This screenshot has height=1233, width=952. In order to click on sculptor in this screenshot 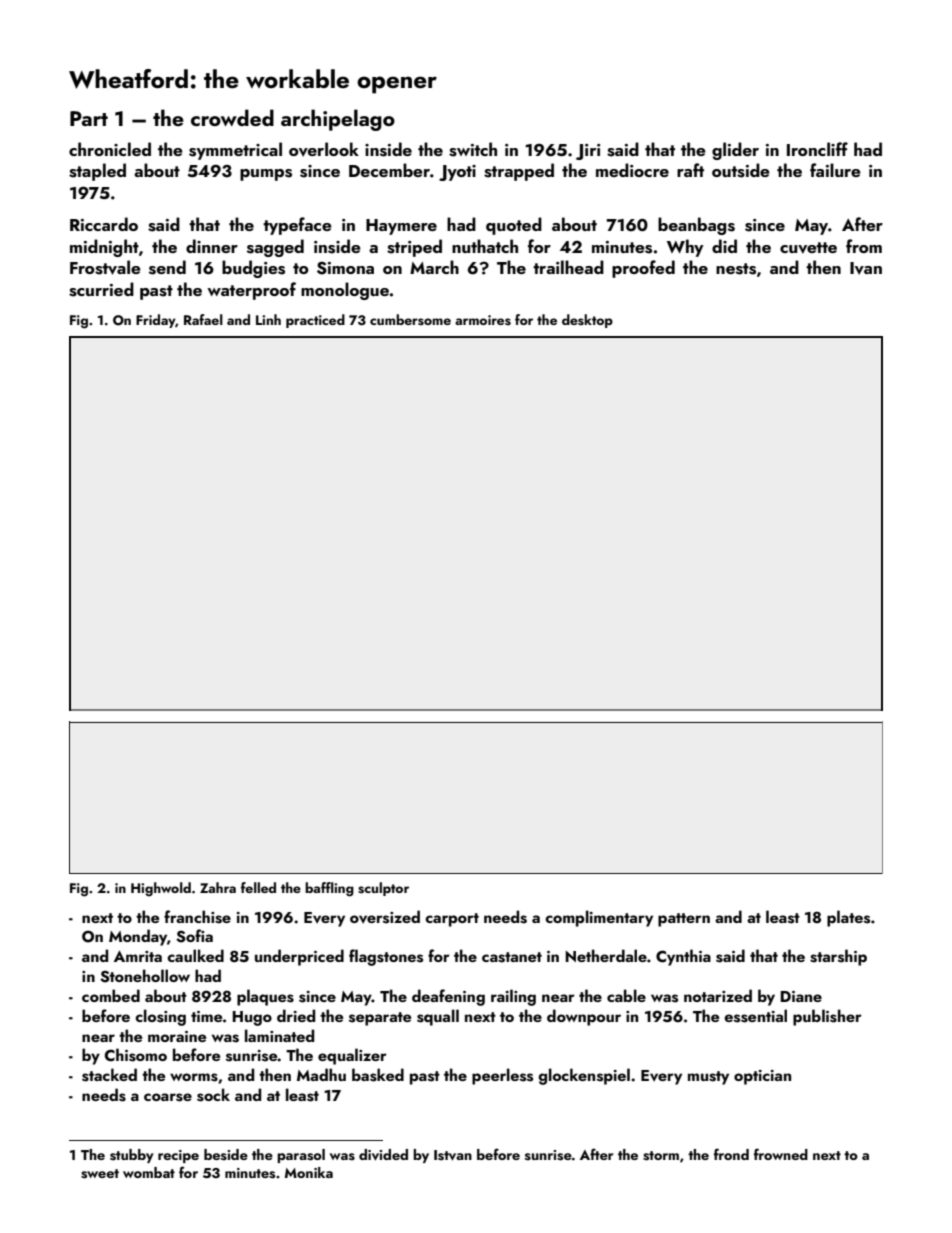, I will do `click(383, 889)`.
